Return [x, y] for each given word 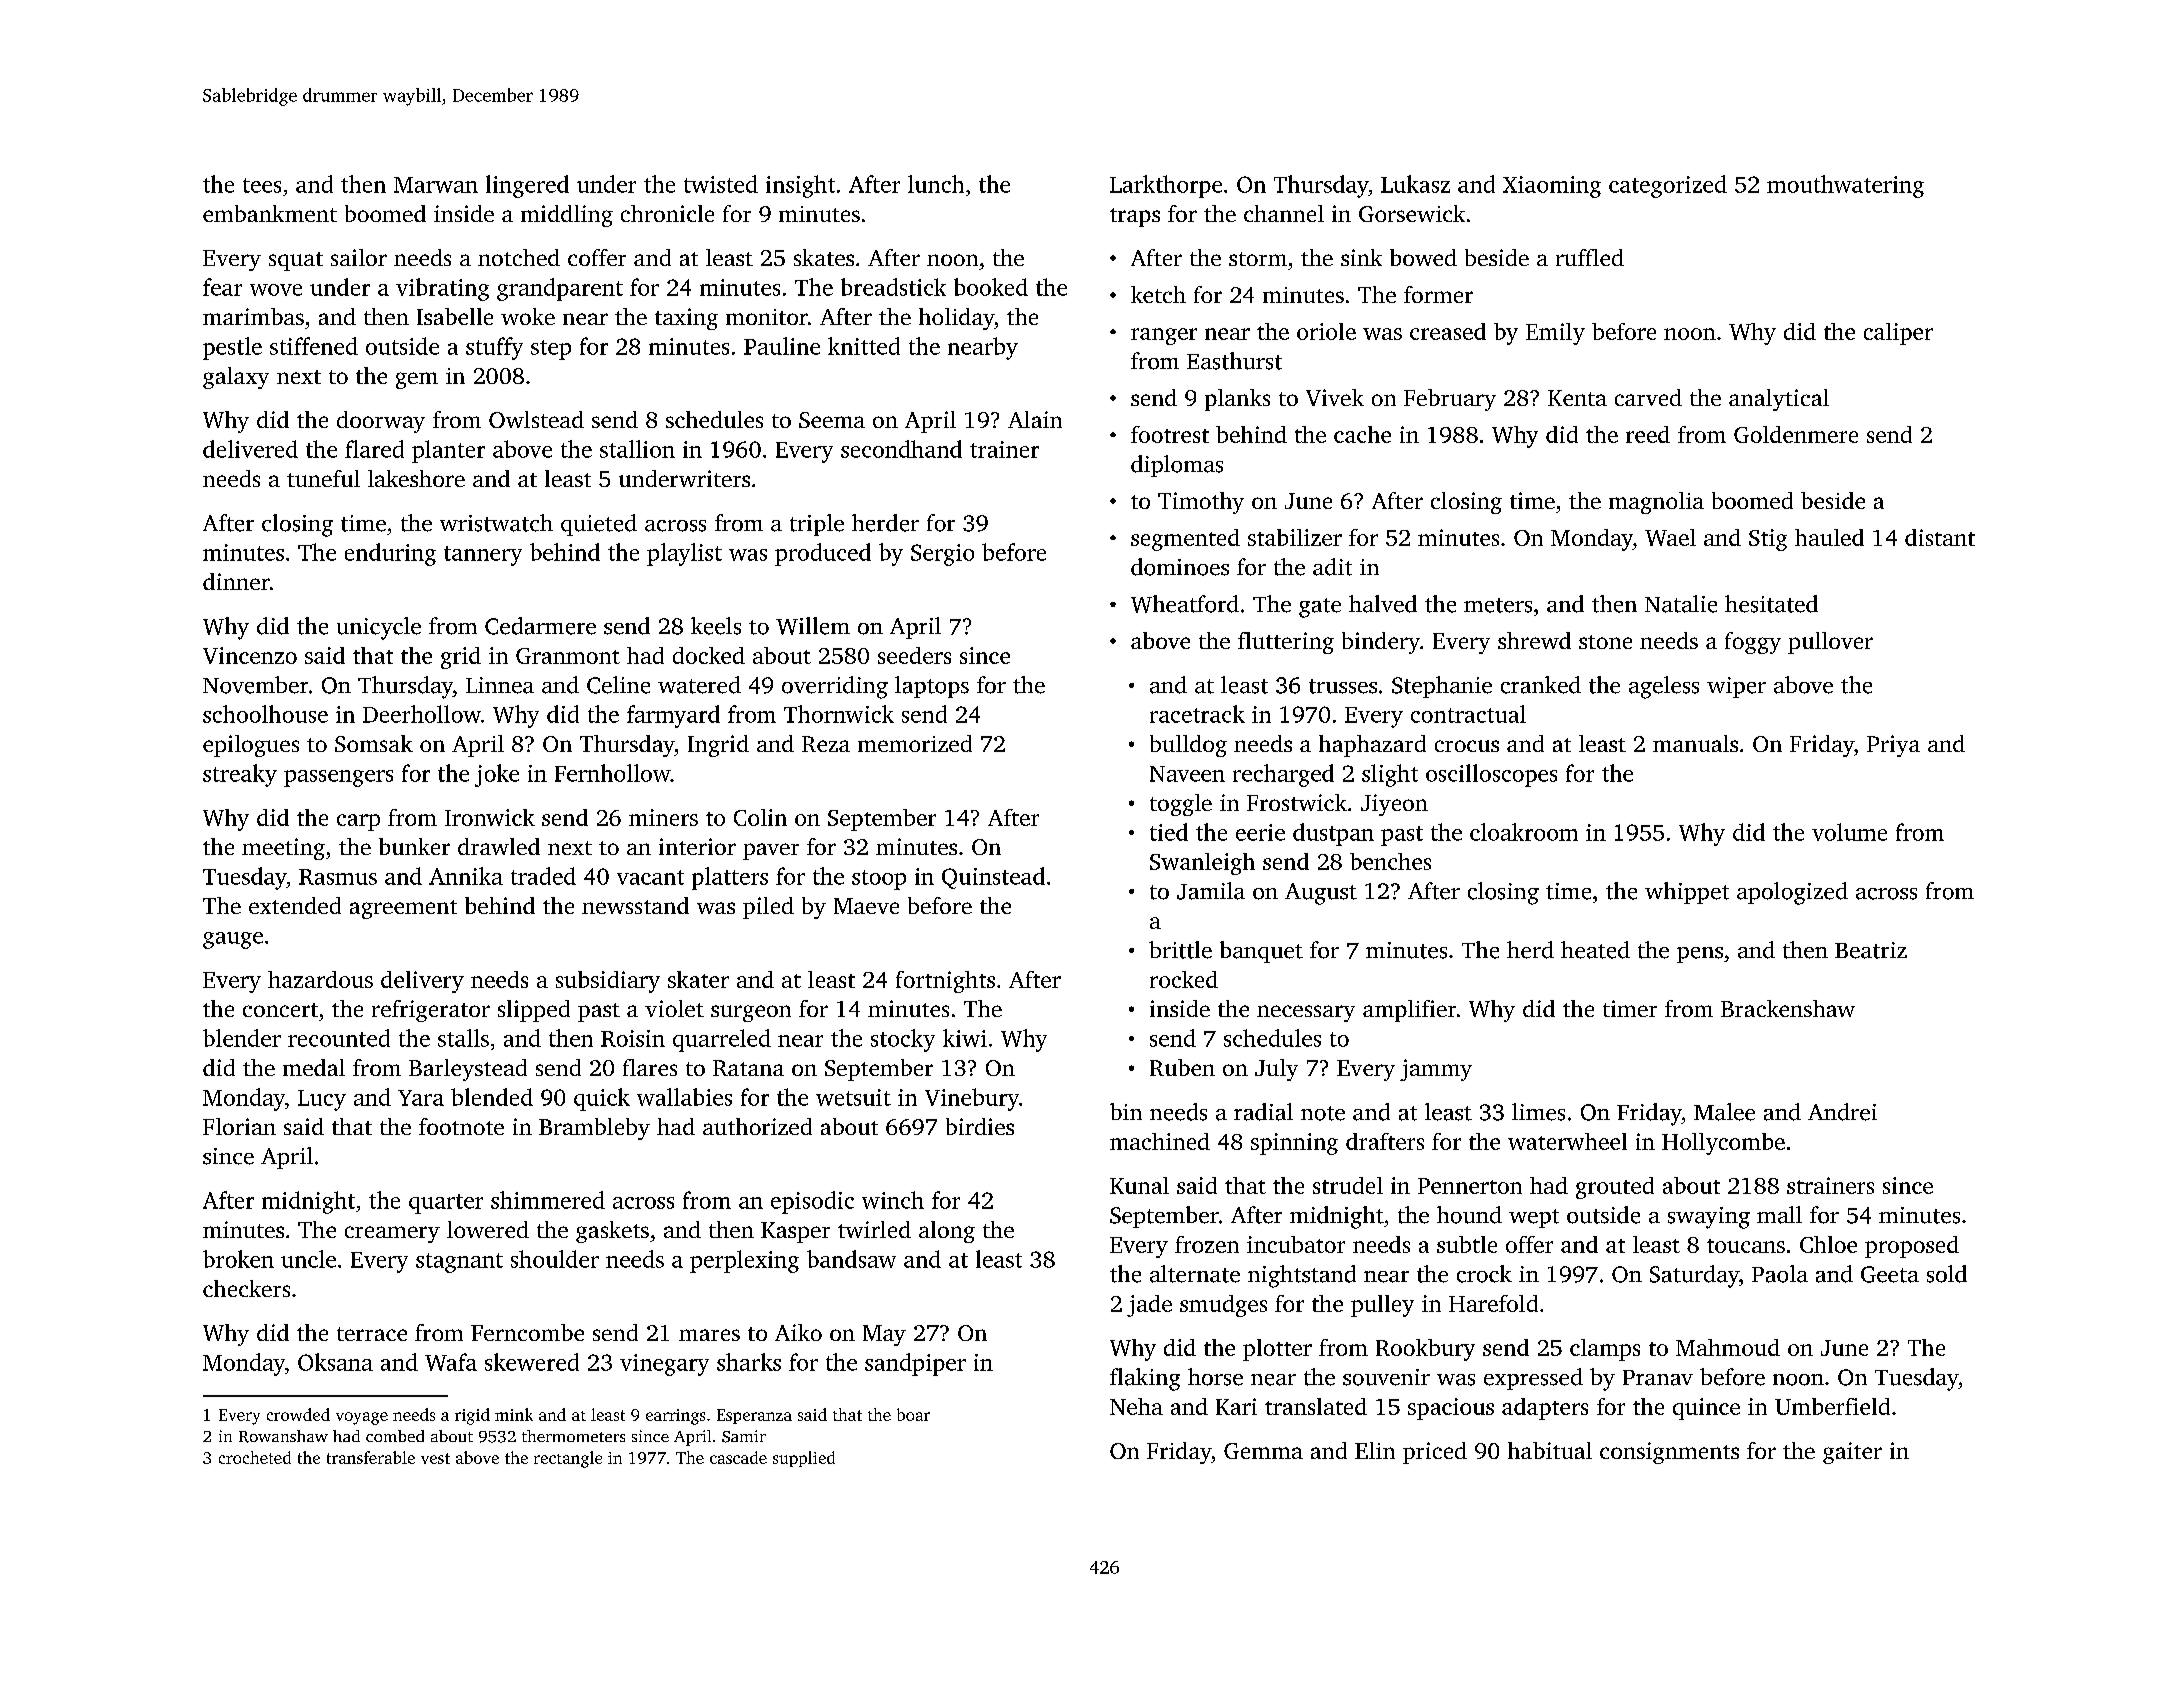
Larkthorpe [1166, 186]
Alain [1035, 419]
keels [716, 626]
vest [435, 1458]
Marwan [436, 185]
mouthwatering [1845, 186]
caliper [1898, 334]
